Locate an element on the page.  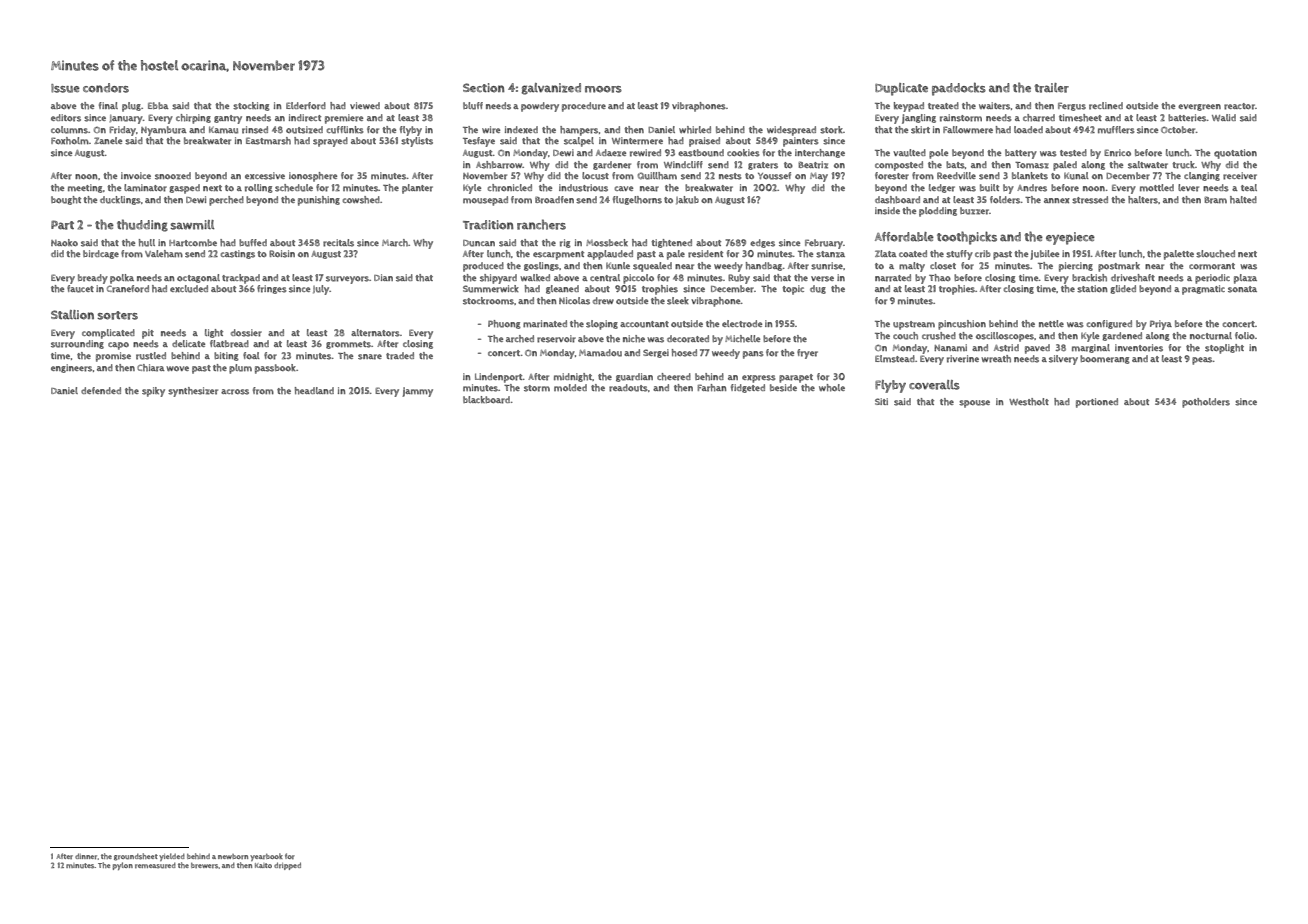
galvanized is located at coordinates (551, 89).
